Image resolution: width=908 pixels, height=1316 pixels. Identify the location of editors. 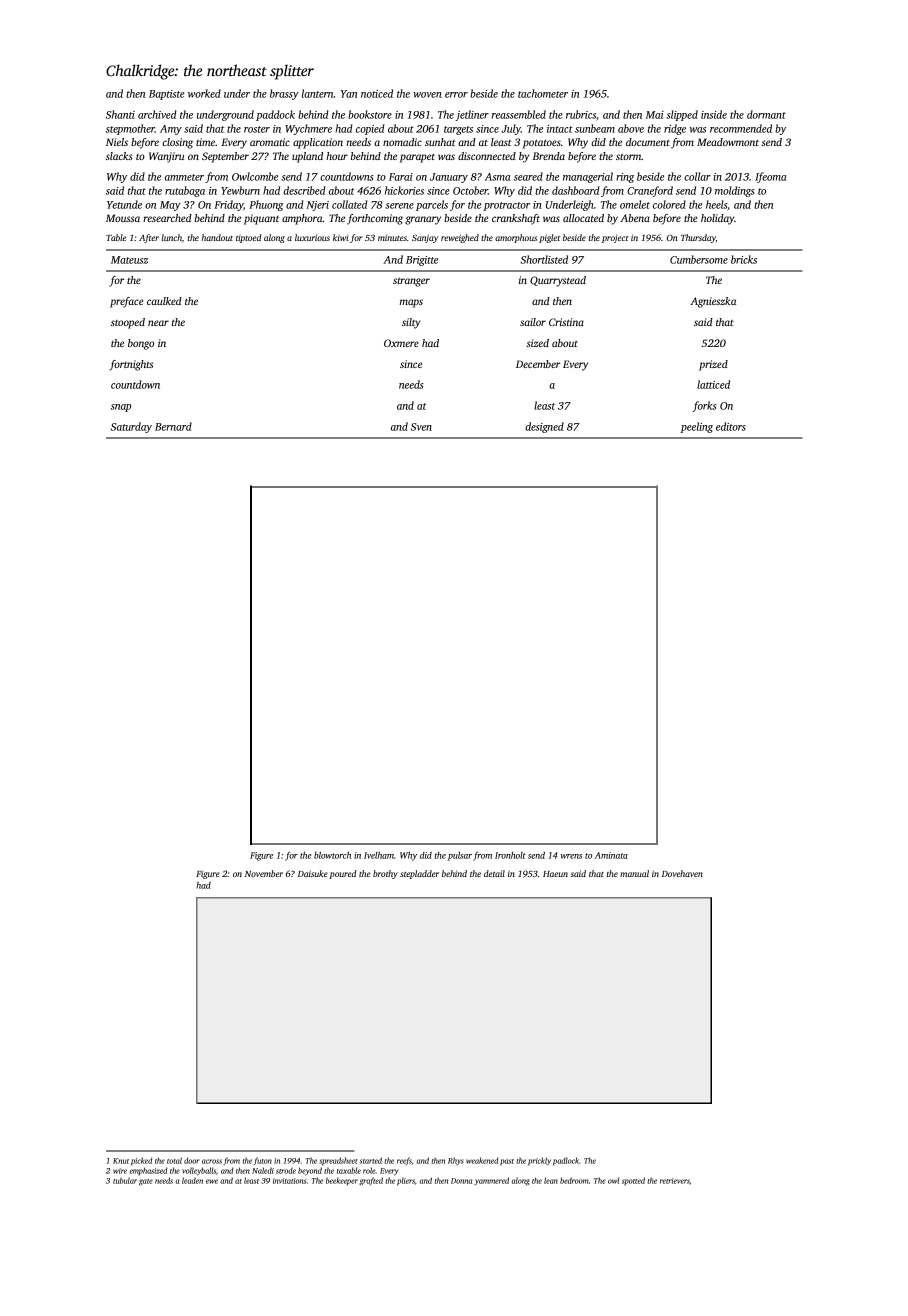
(731, 426).
